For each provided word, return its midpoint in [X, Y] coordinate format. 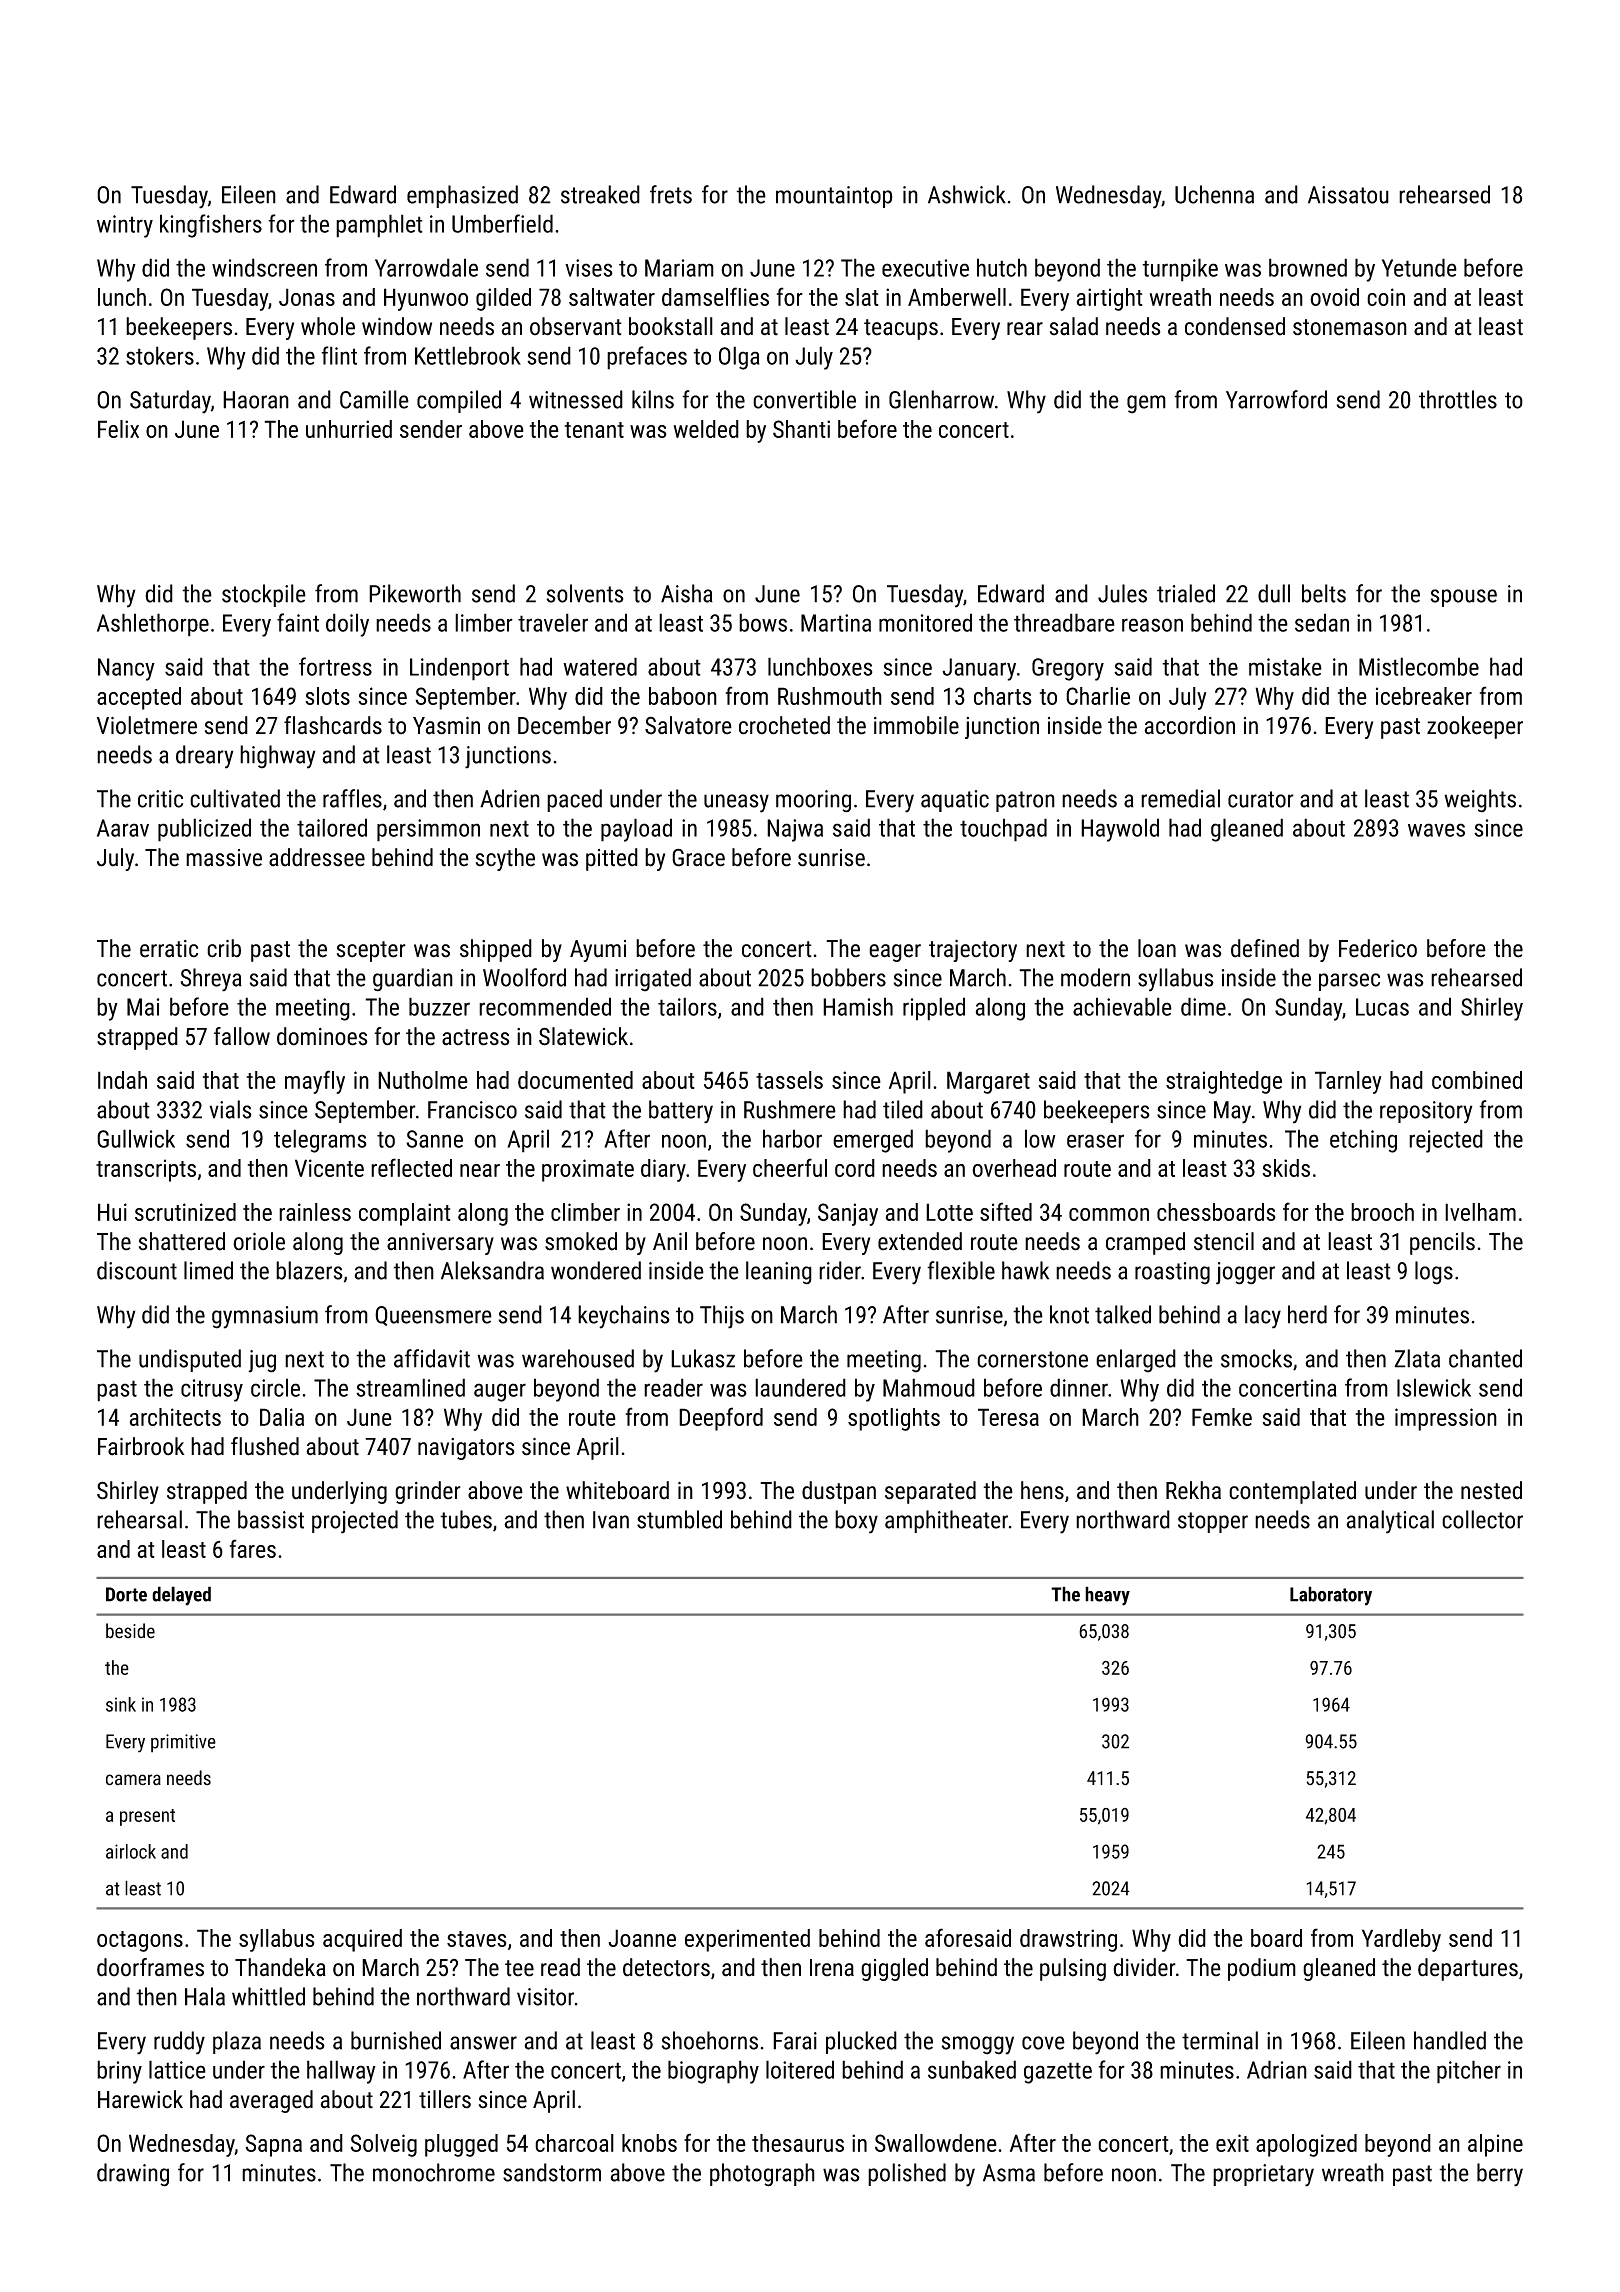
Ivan [611, 1520]
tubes [466, 1519]
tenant [594, 430]
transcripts [146, 1170]
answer [483, 2043]
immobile [916, 725]
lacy [1263, 1317]
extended [920, 1241]
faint [298, 622]
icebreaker [1424, 696]
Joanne [642, 1938]
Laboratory [1331, 1596]
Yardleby [1401, 1940]
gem [1146, 404]
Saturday [170, 402]
